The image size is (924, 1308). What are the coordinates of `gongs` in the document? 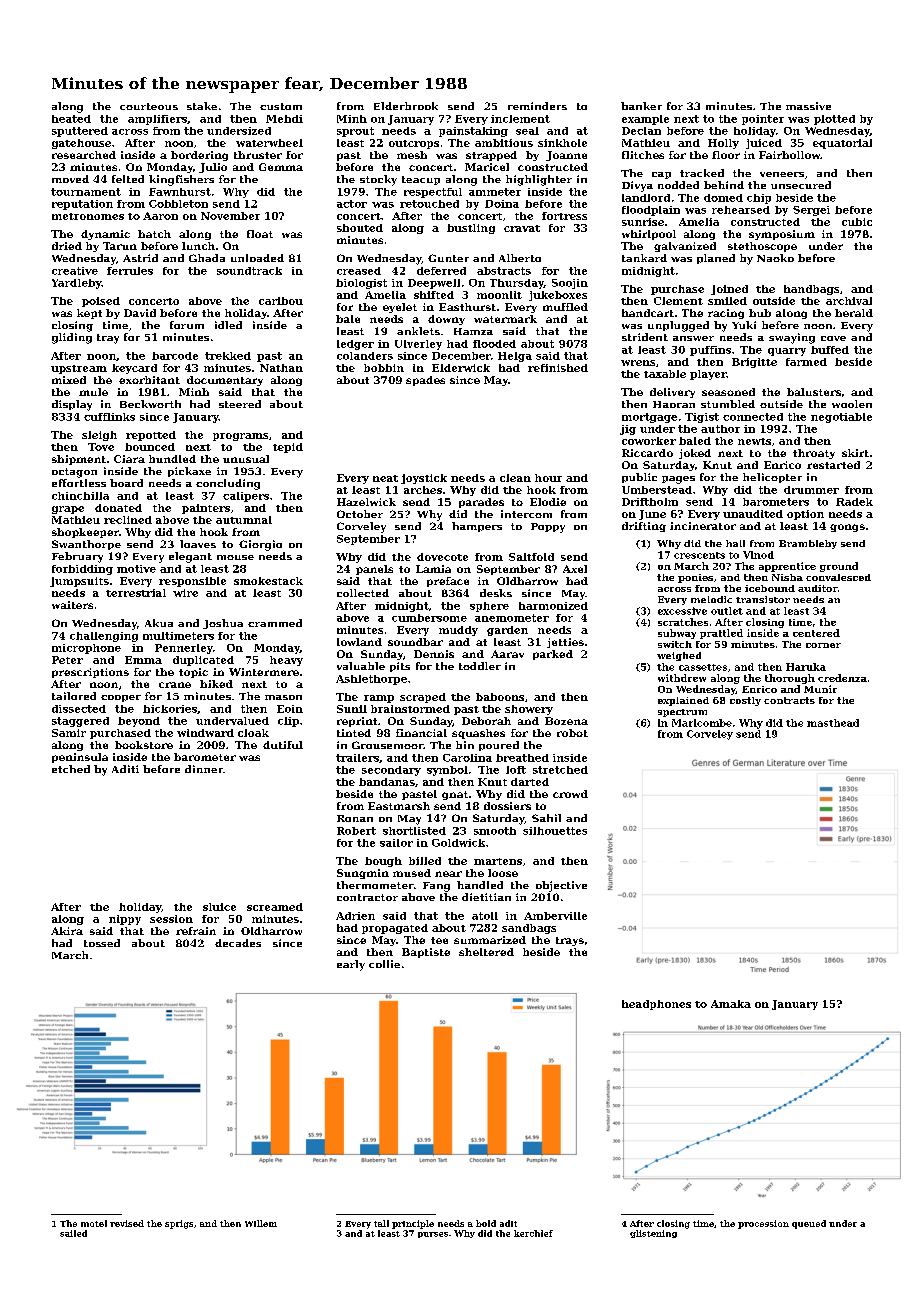 It's located at (847, 528).
